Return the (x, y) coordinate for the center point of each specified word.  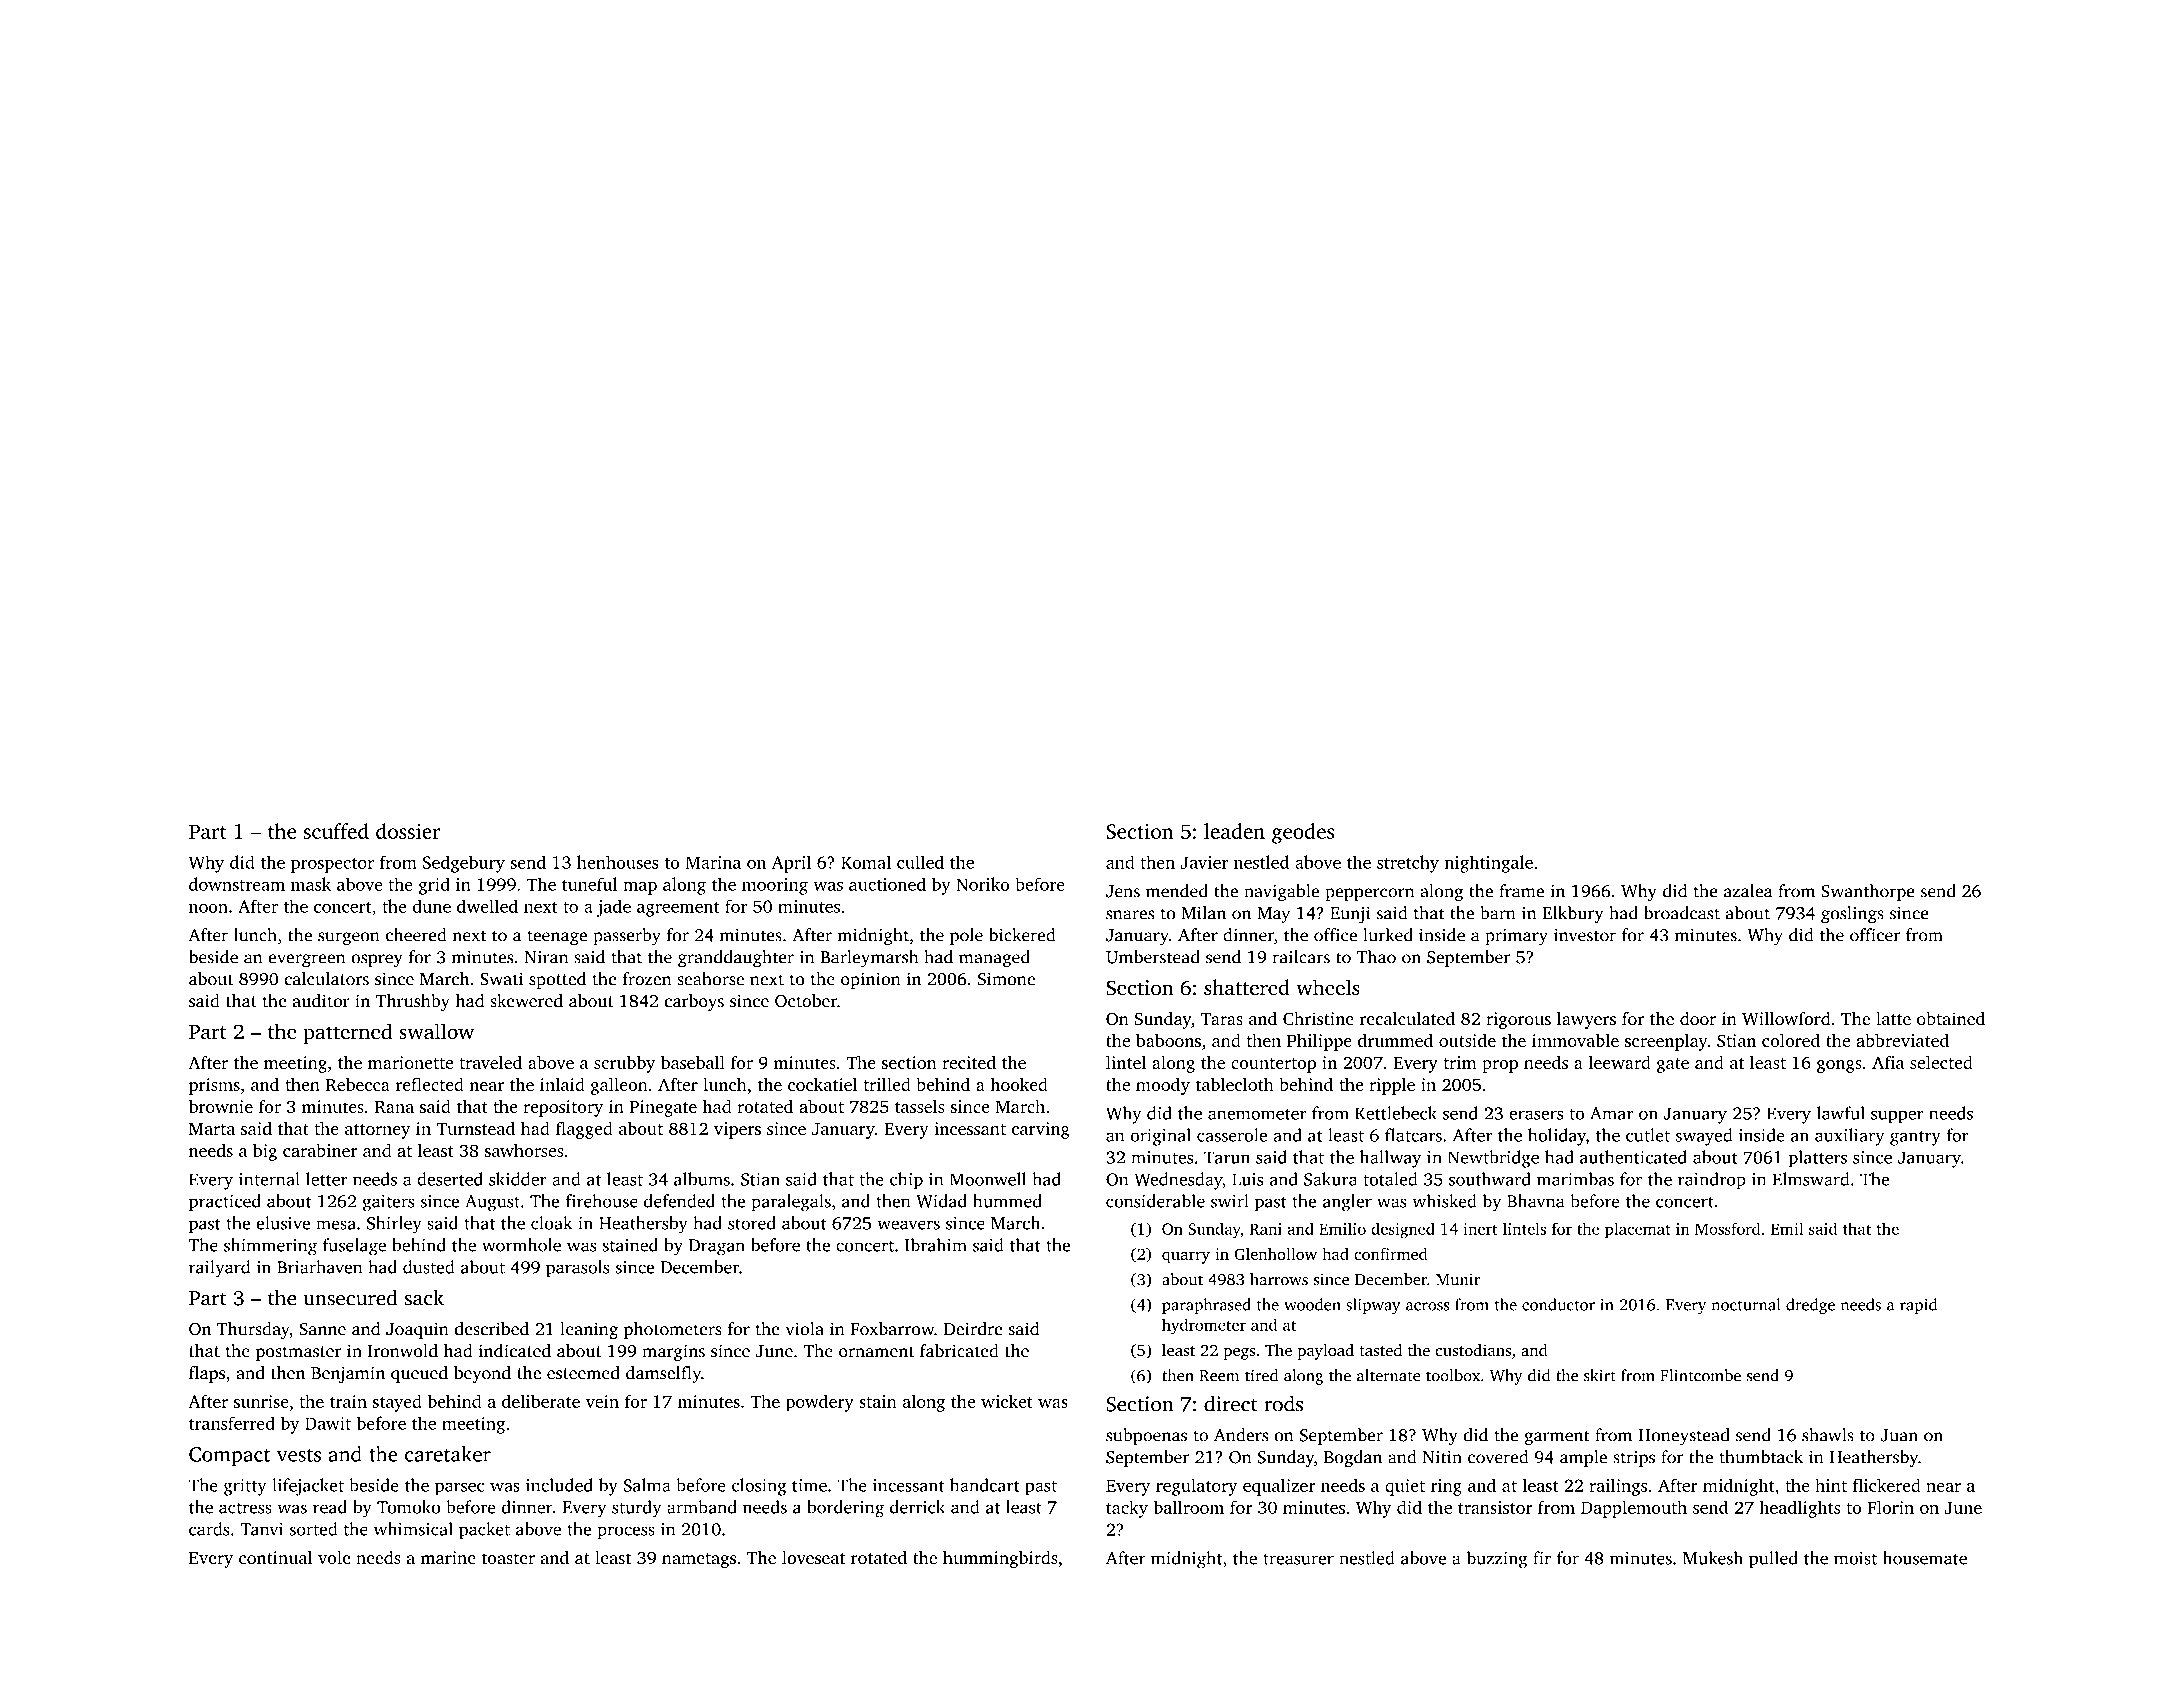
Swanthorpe (1868, 892)
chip (906, 1181)
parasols (578, 1269)
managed (994, 959)
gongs (1839, 1066)
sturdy (637, 1509)
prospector (332, 865)
